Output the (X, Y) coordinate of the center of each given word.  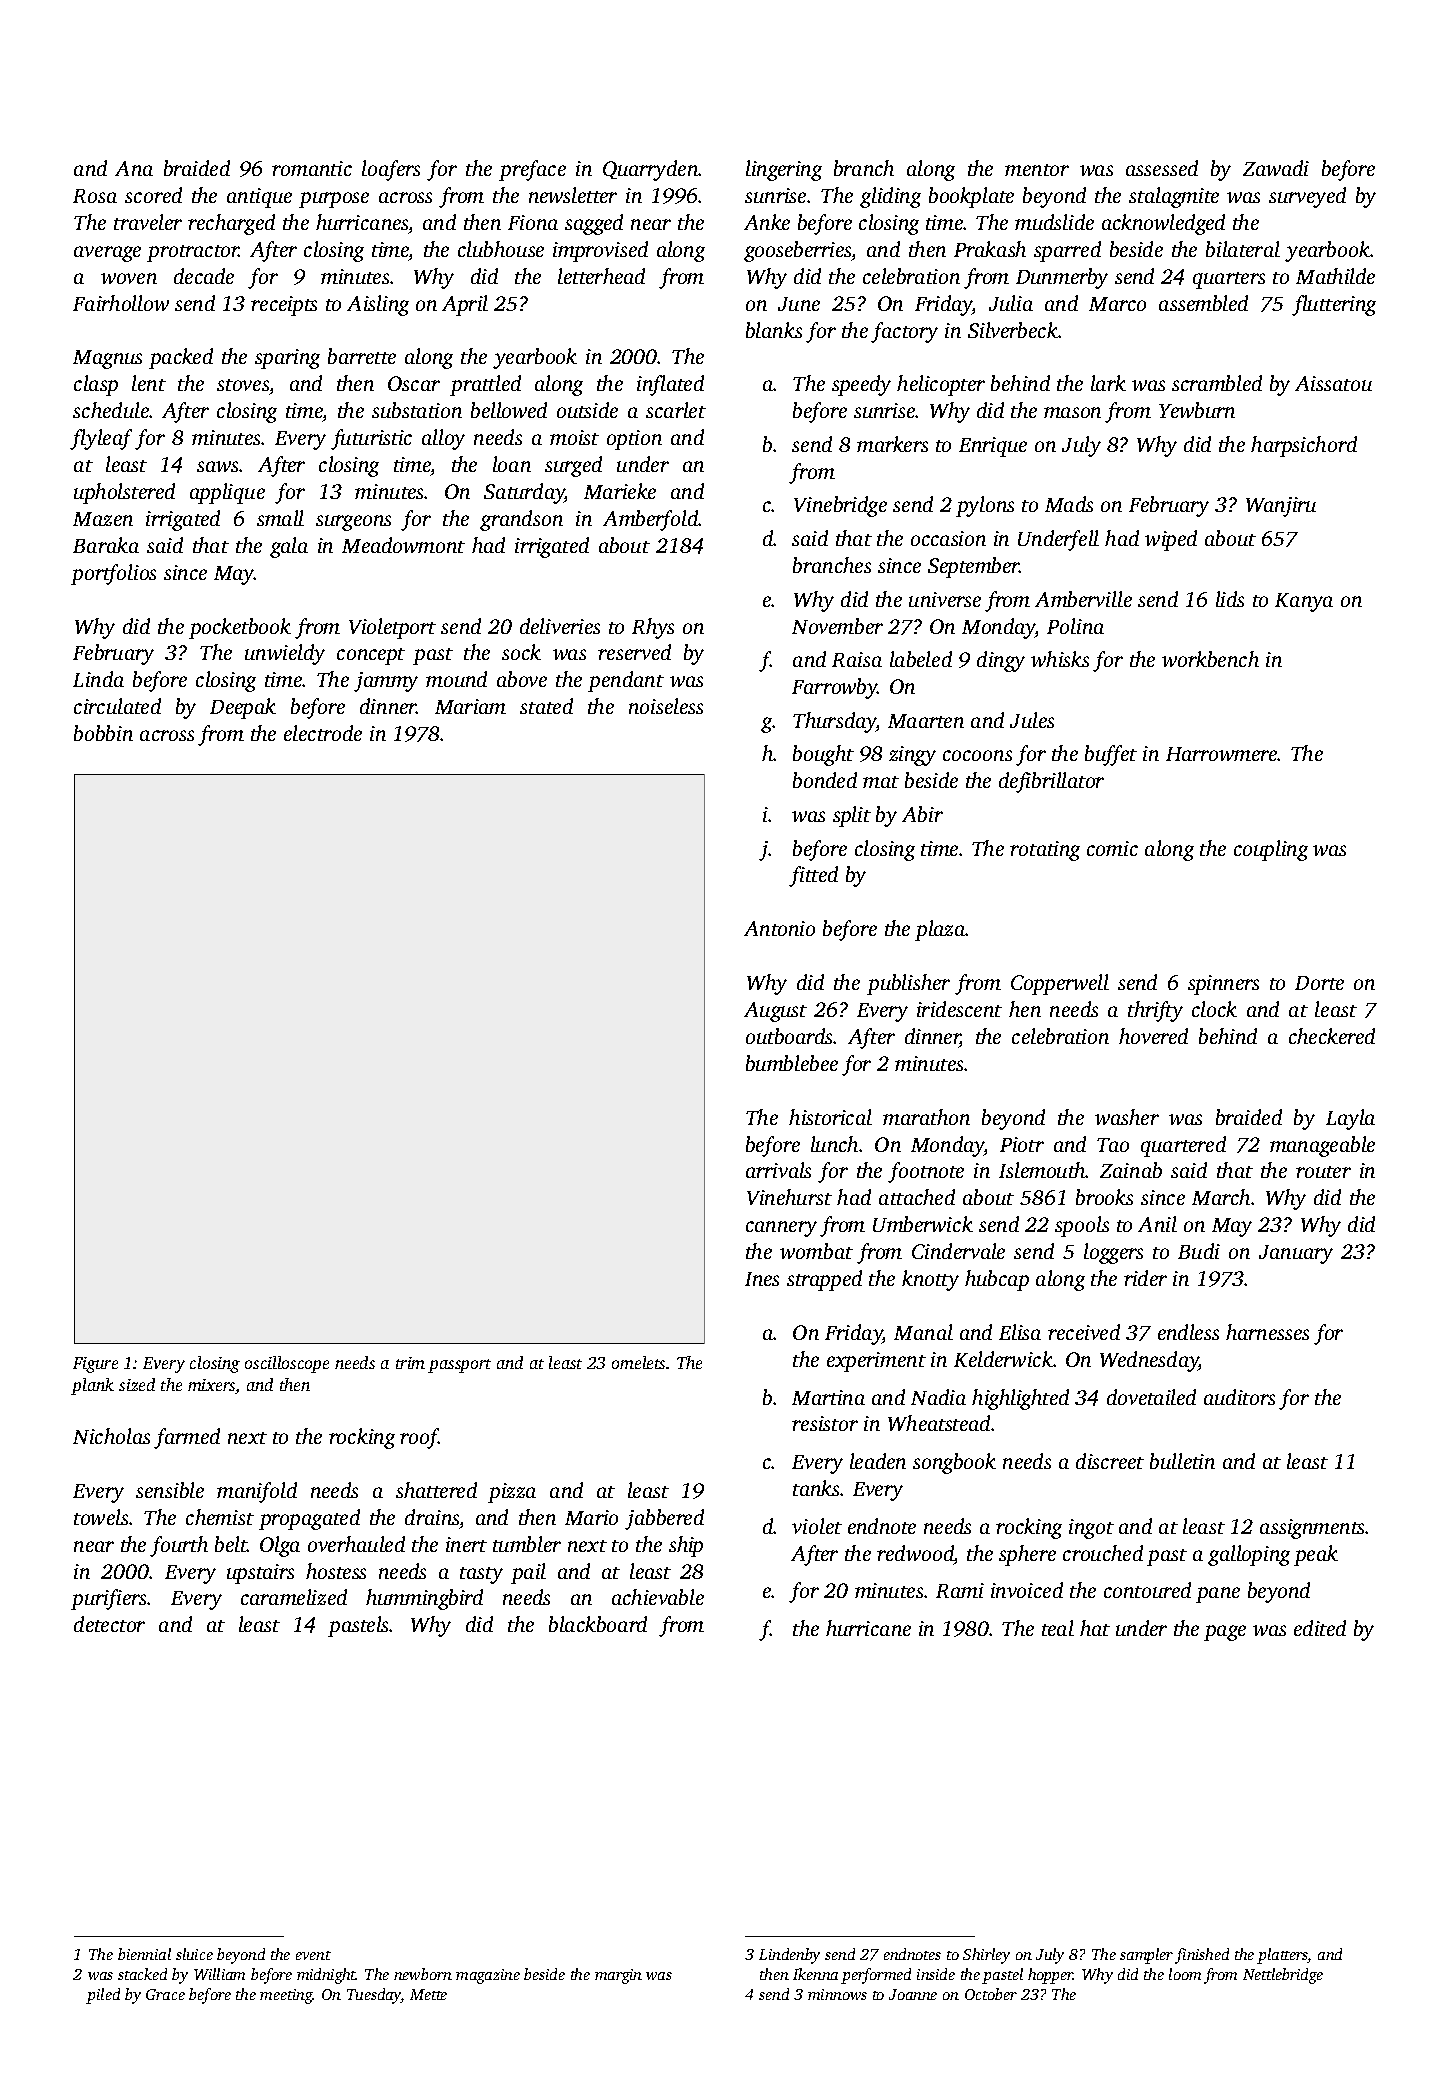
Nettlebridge (1283, 1976)
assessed (1162, 168)
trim (410, 1363)
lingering (784, 170)
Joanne (913, 1994)
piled (103, 1996)
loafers (391, 170)
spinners (1223, 985)
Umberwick (923, 1224)
